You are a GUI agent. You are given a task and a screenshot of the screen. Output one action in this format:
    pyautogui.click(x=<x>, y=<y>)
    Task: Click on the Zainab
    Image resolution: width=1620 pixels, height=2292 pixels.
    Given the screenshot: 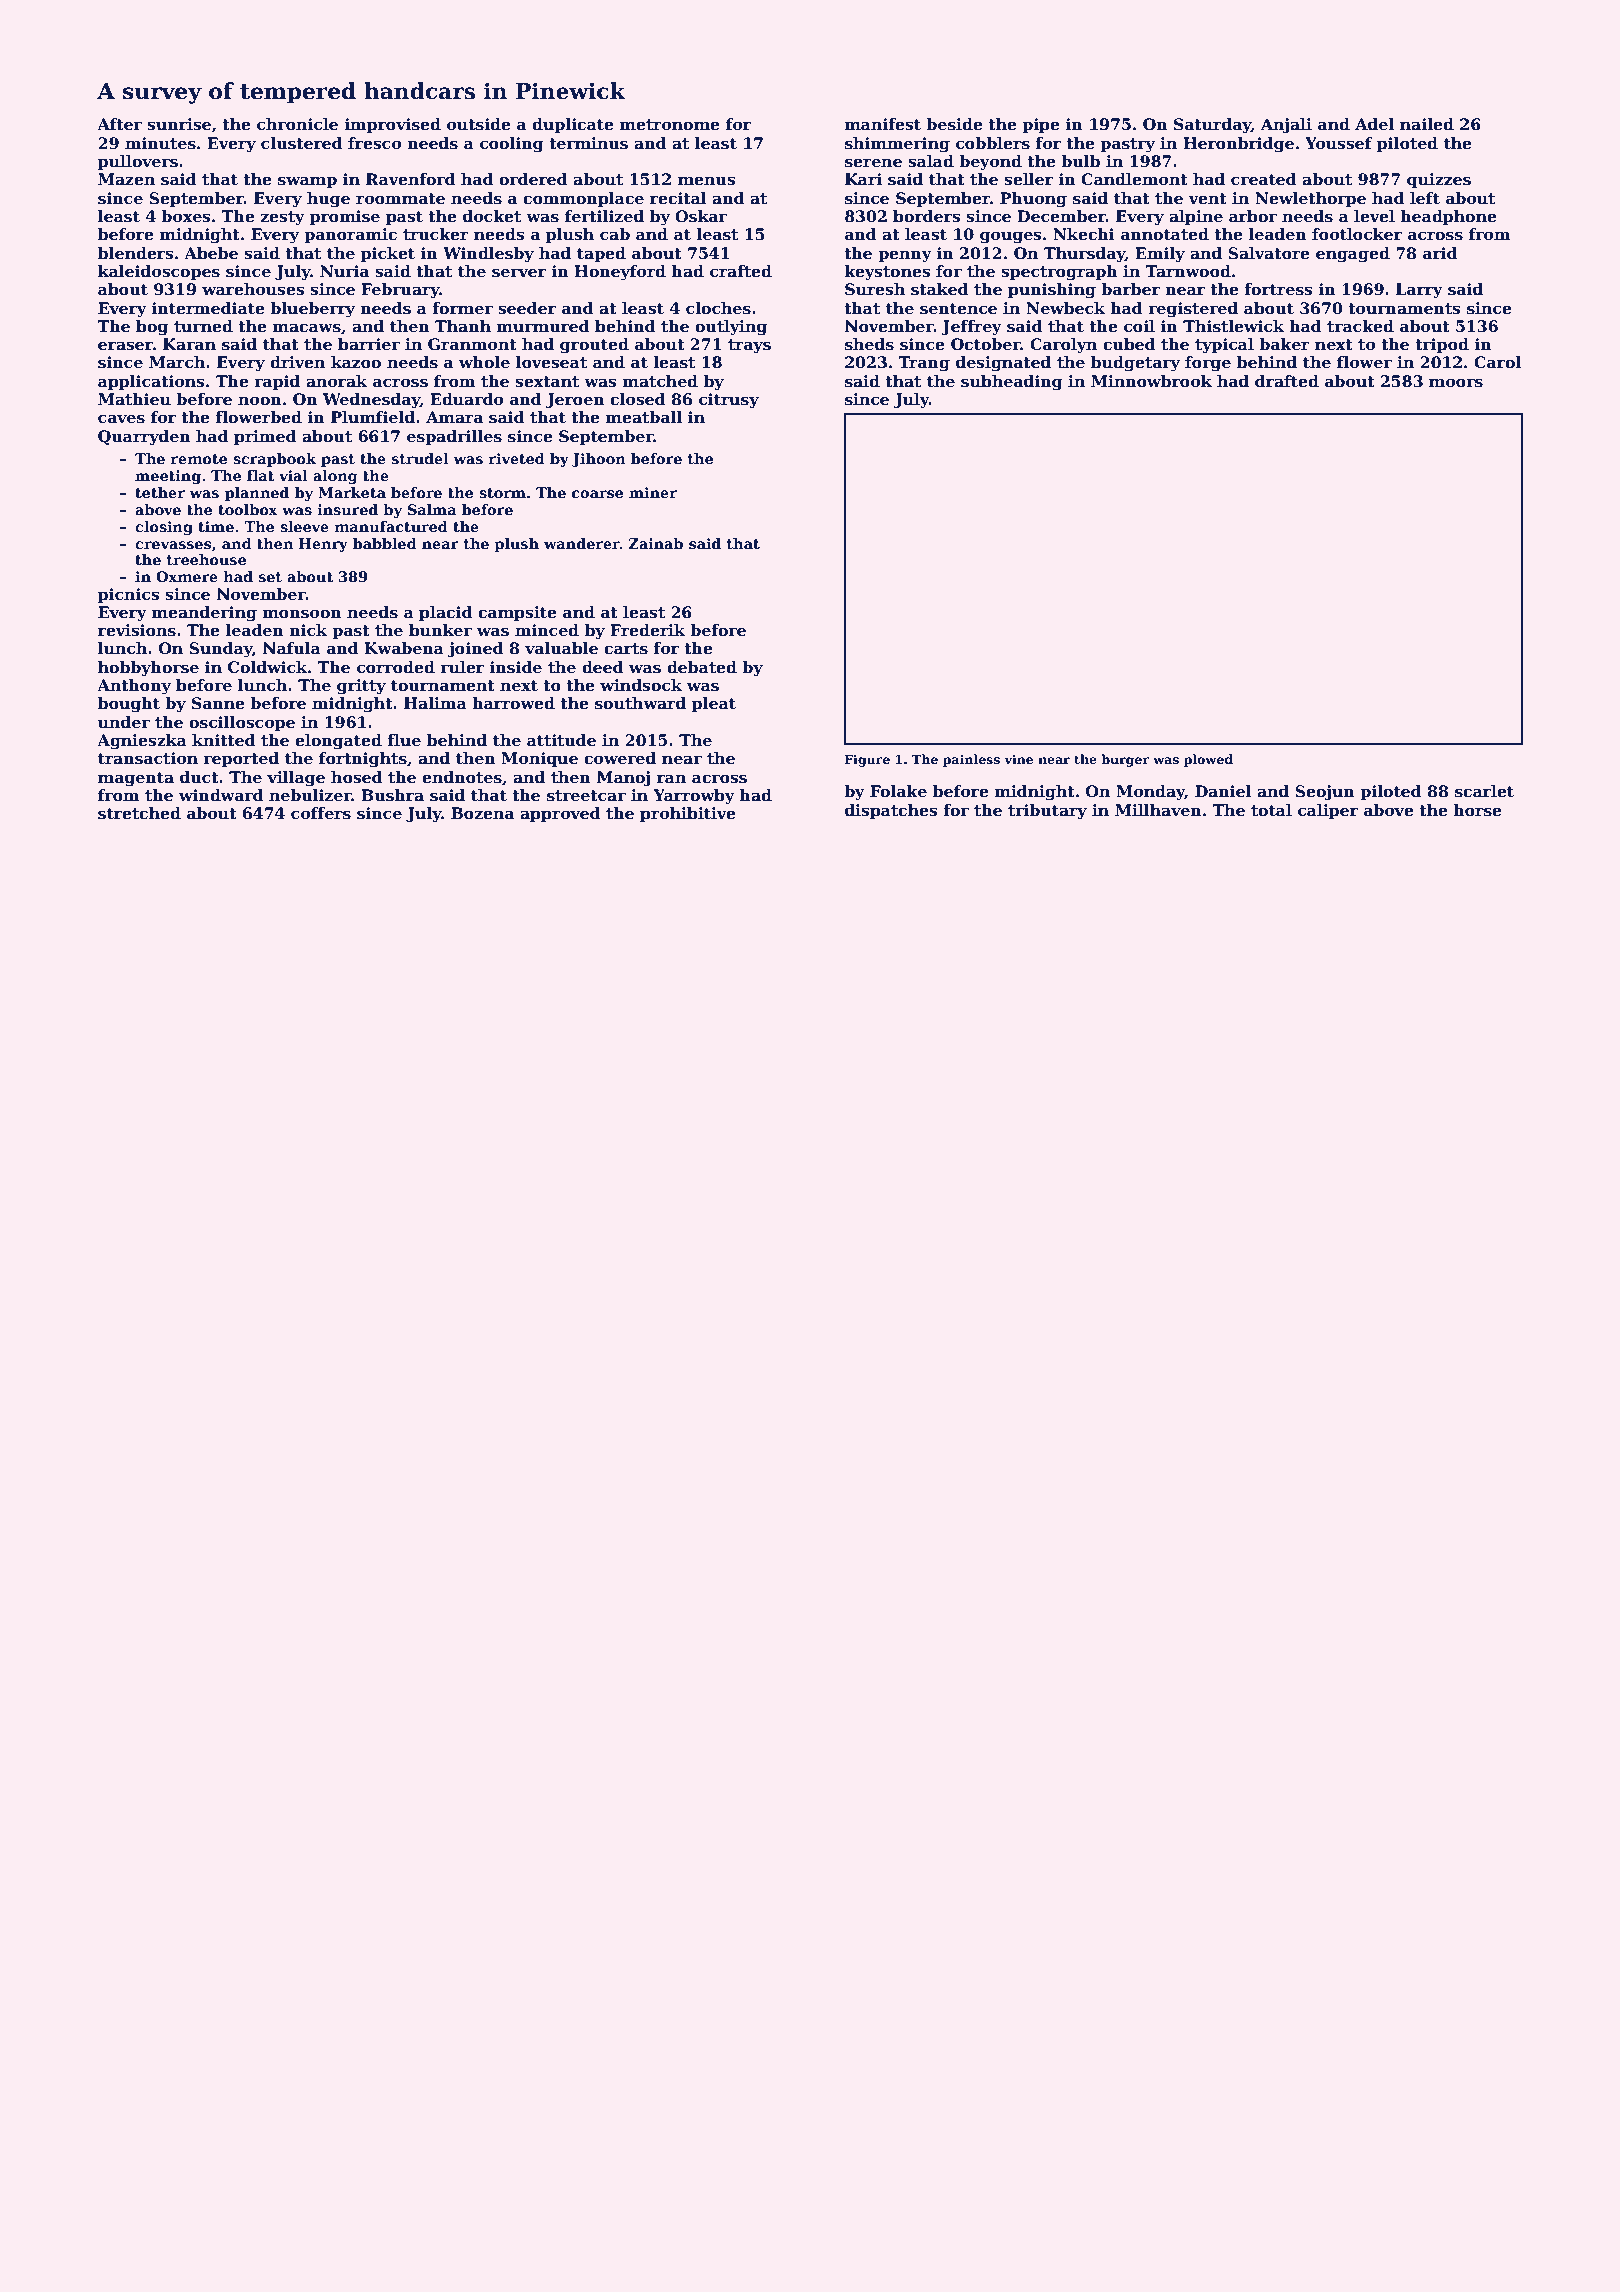 What is the action you would take?
    pyautogui.click(x=656, y=543)
